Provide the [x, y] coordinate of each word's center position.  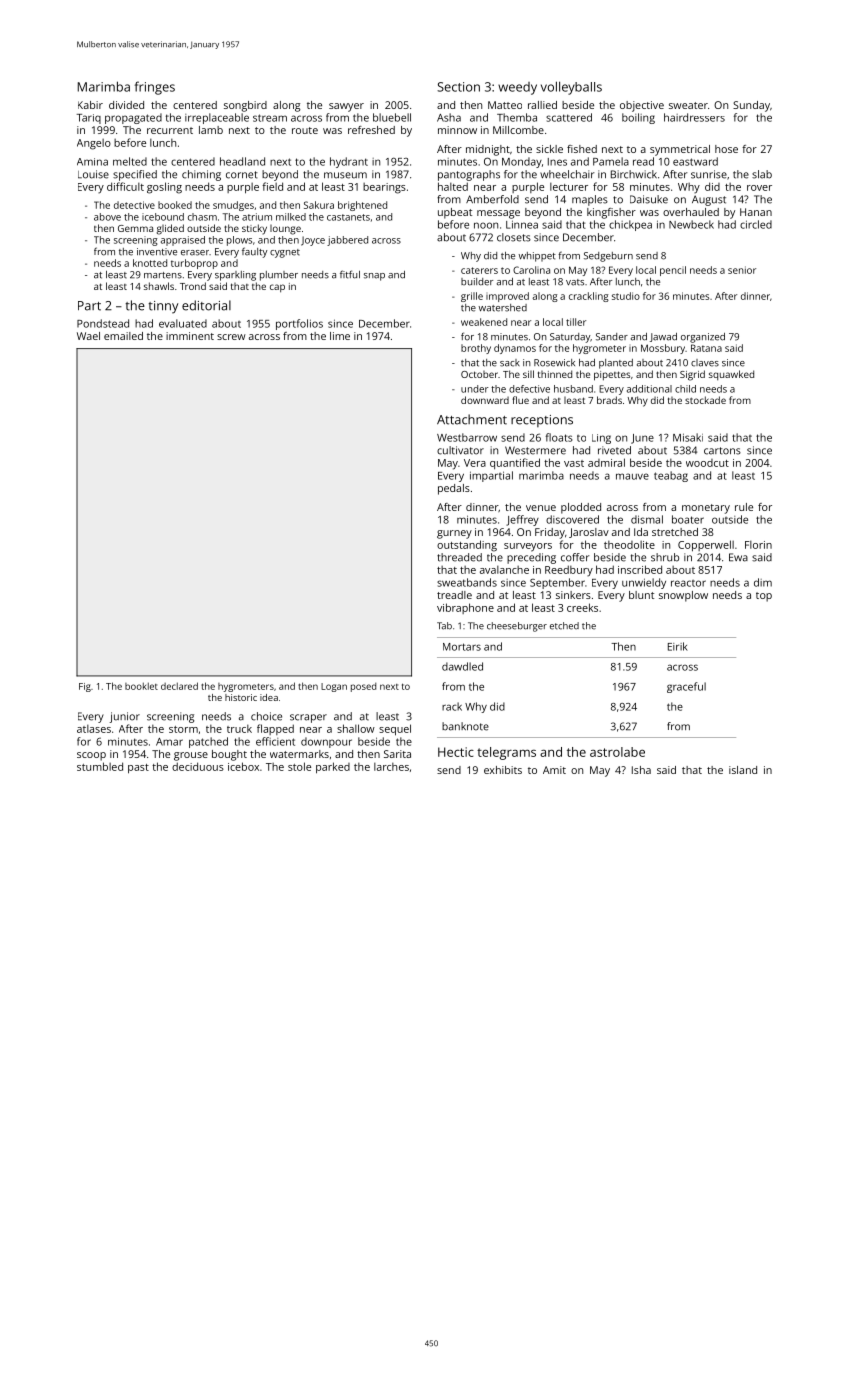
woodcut [707, 463]
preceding [531, 558]
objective [642, 106]
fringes [155, 88]
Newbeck [691, 224]
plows [239, 241]
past [138, 769]
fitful [350, 274]
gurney [454, 534]
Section [458, 87]
